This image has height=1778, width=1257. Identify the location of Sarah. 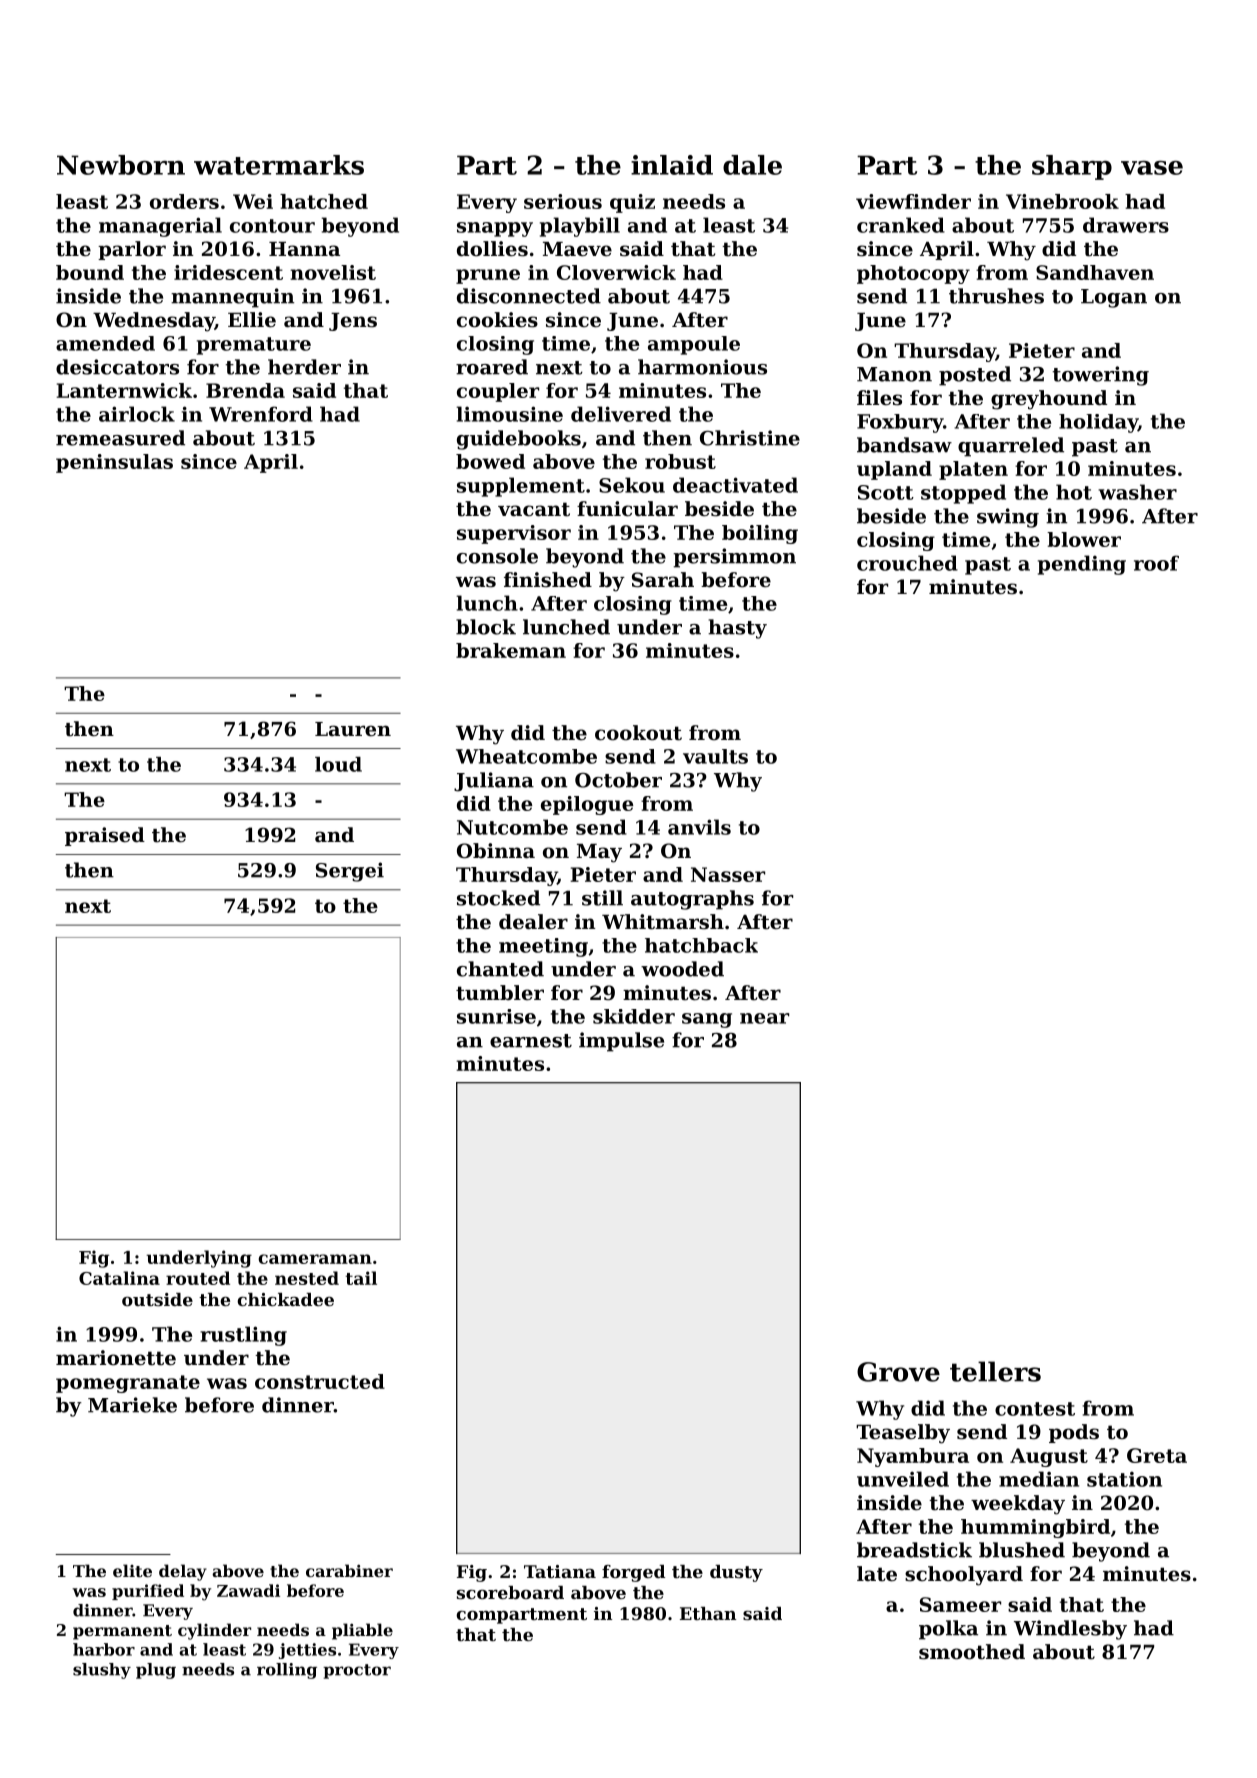
(663, 580).
